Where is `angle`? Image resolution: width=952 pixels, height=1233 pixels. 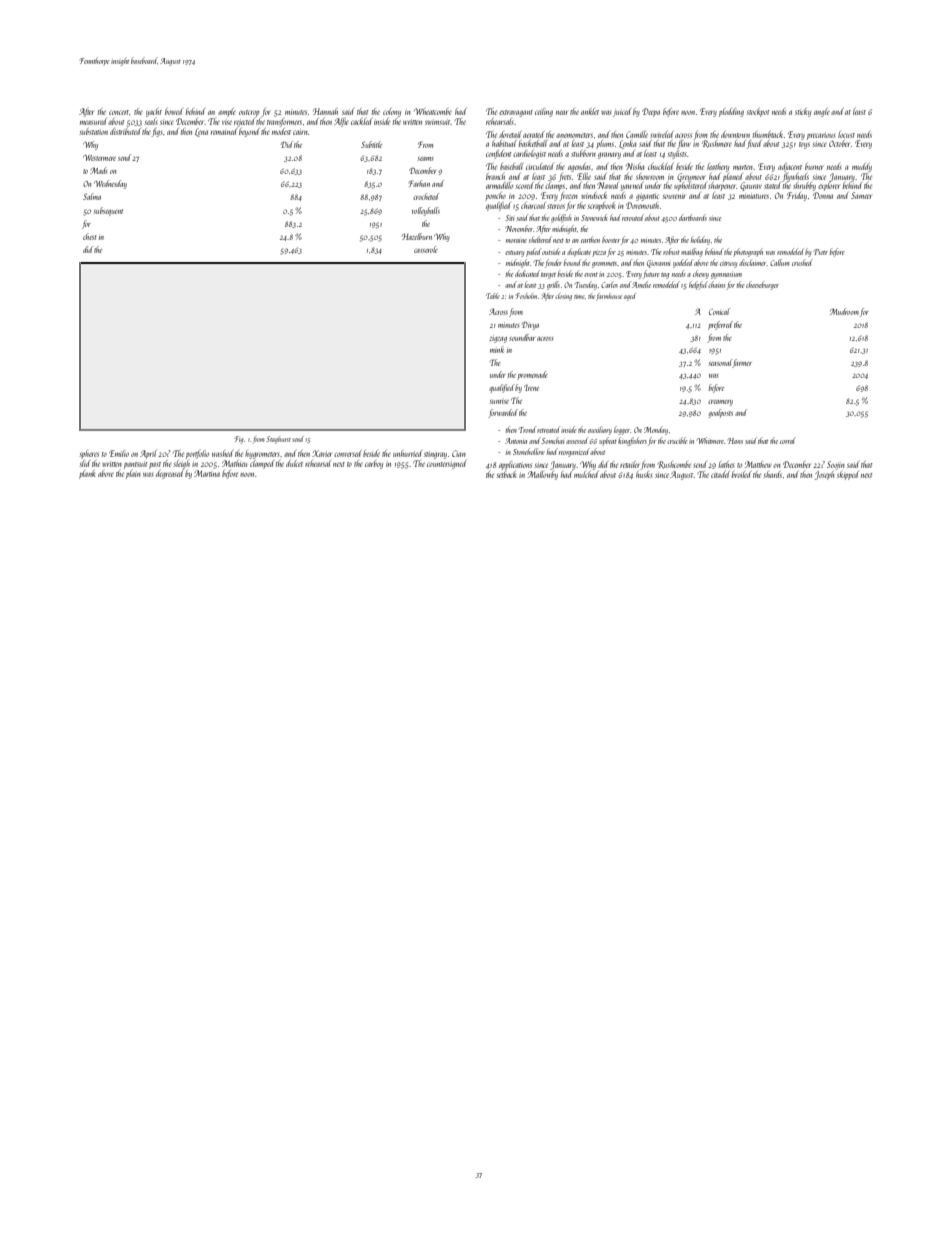
angle is located at coordinates (822, 112).
